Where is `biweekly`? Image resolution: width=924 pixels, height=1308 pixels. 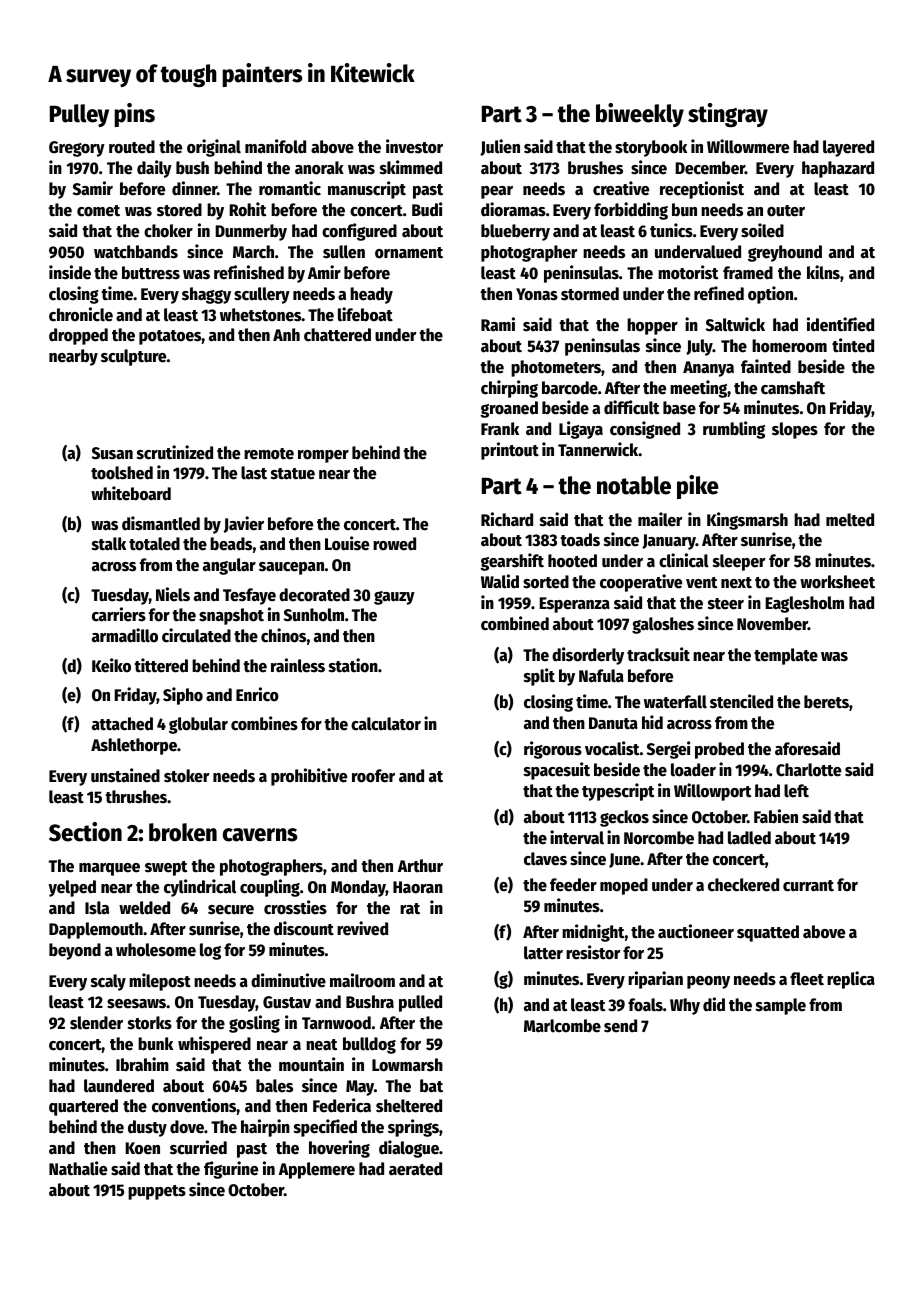 biweekly is located at coordinates (640, 115).
